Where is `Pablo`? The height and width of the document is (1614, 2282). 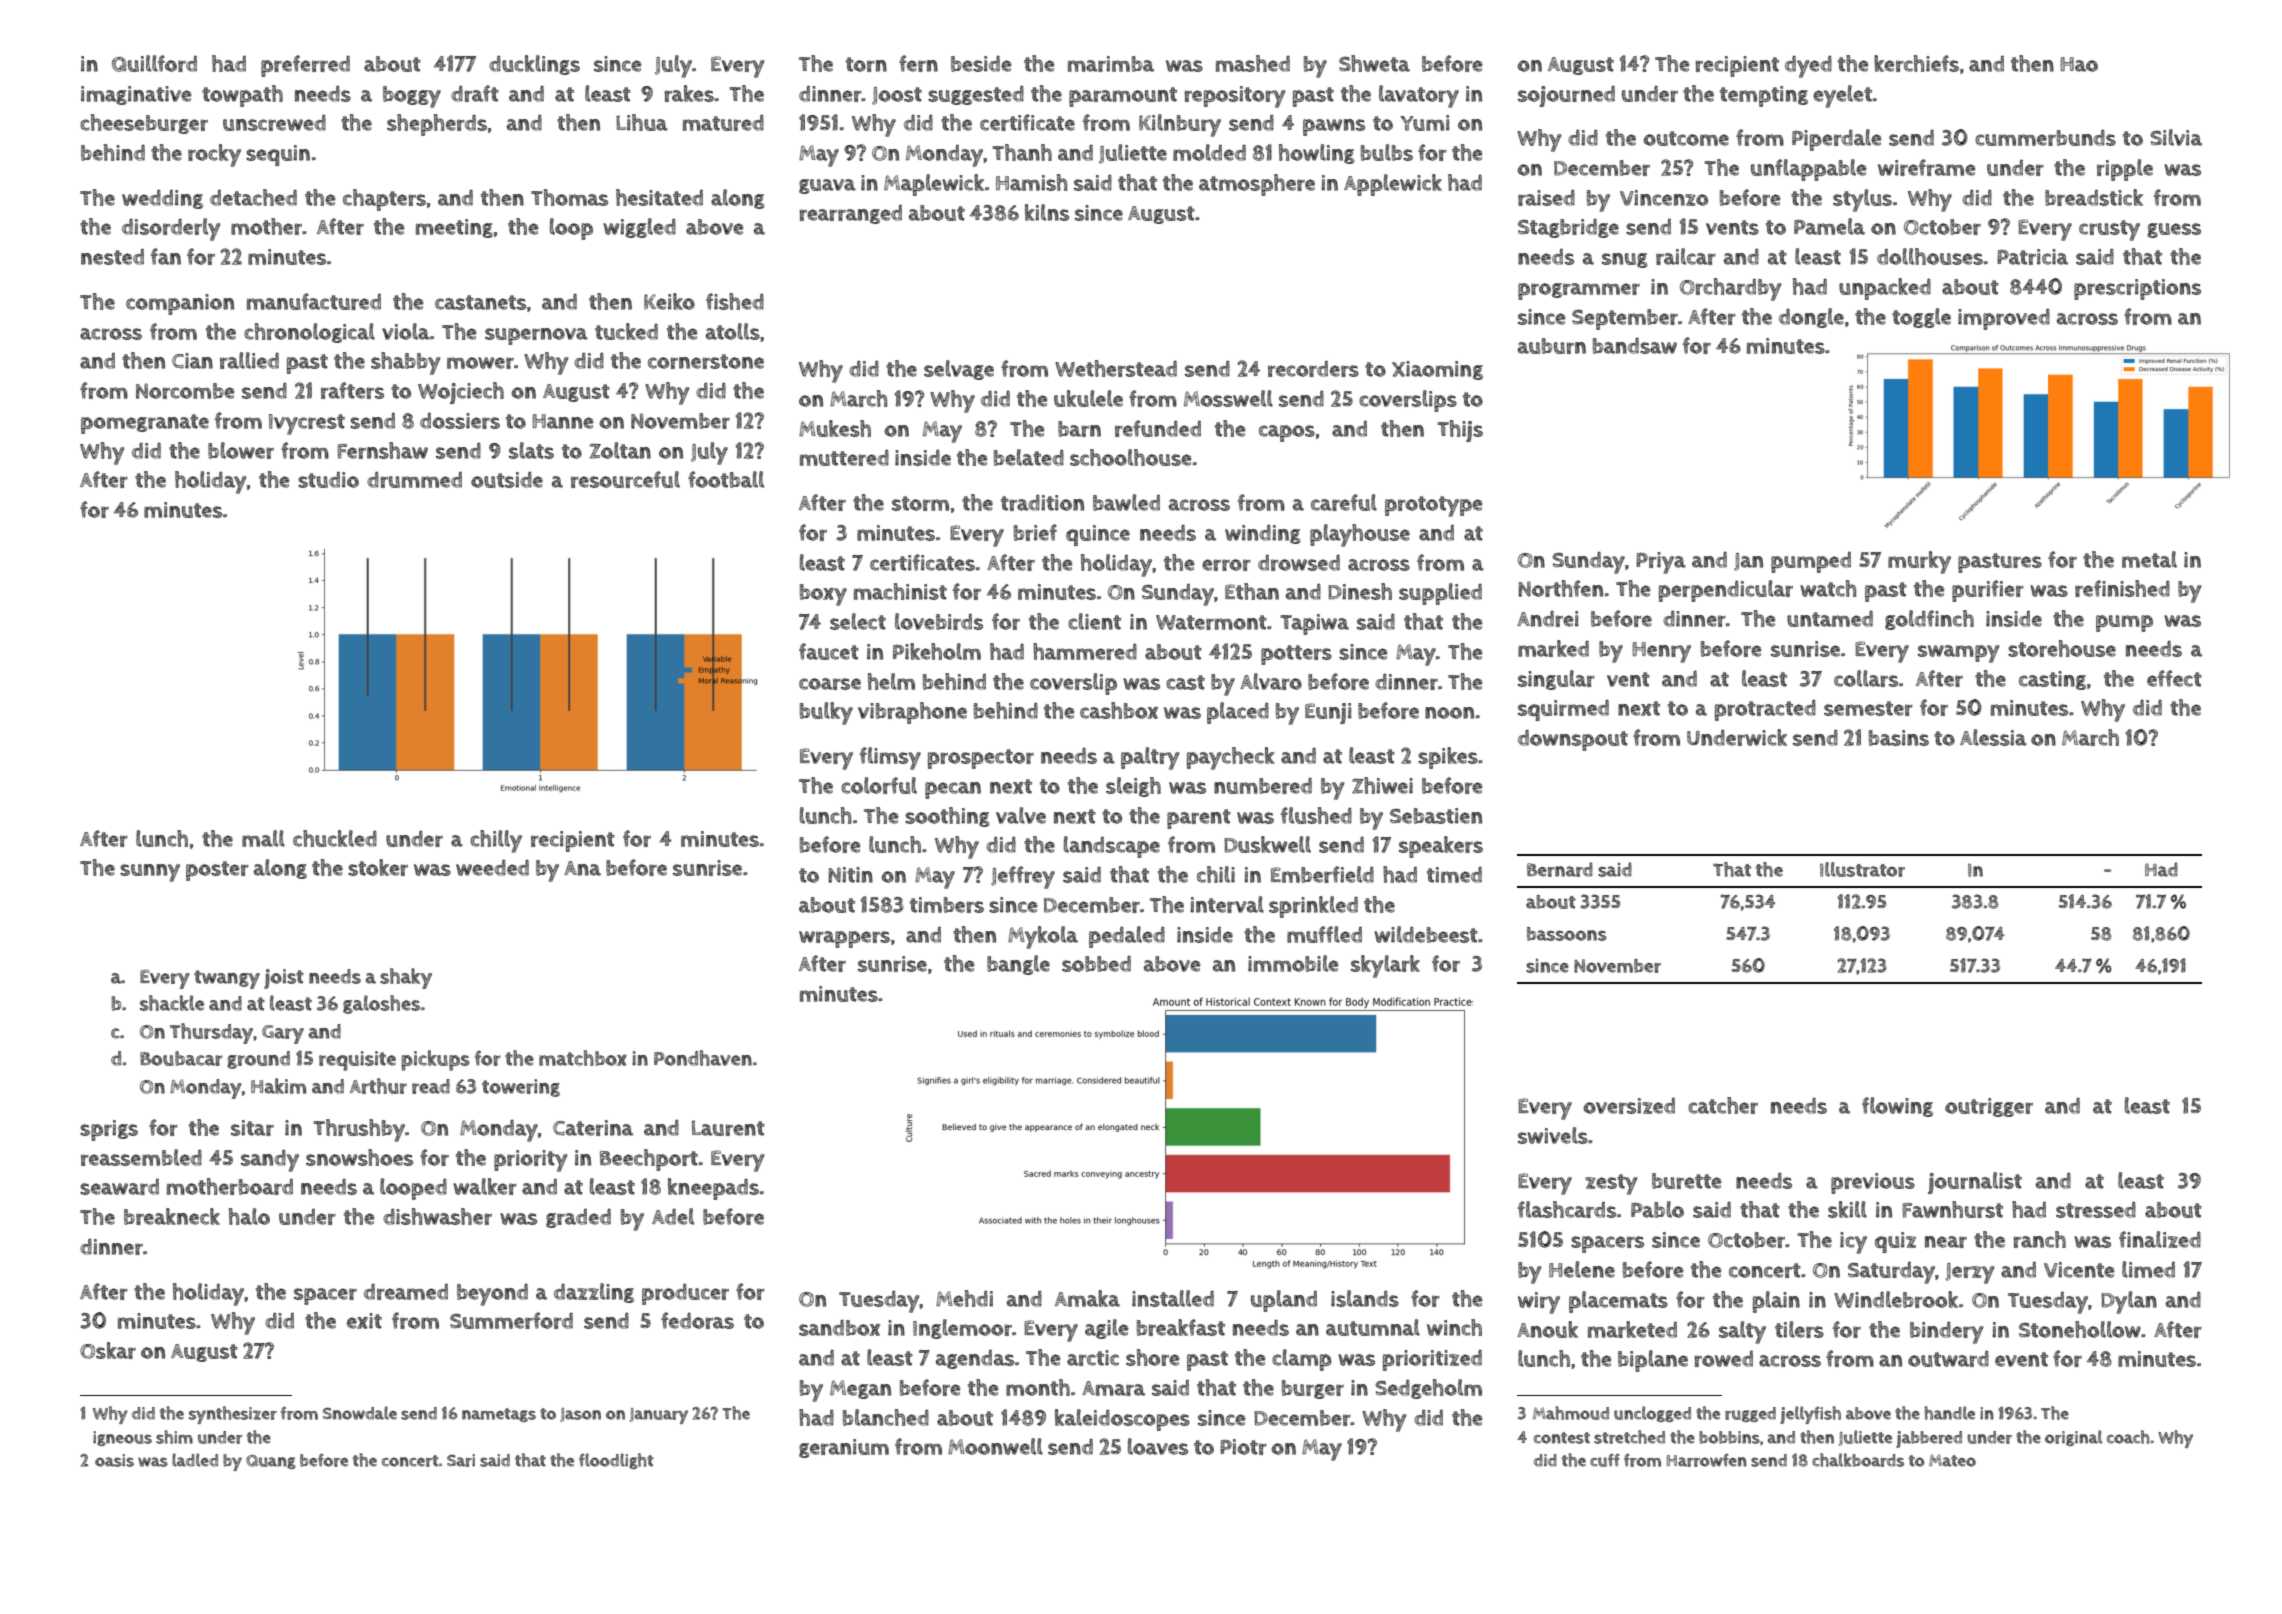 Pablo is located at coordinates (1657, 1209).
